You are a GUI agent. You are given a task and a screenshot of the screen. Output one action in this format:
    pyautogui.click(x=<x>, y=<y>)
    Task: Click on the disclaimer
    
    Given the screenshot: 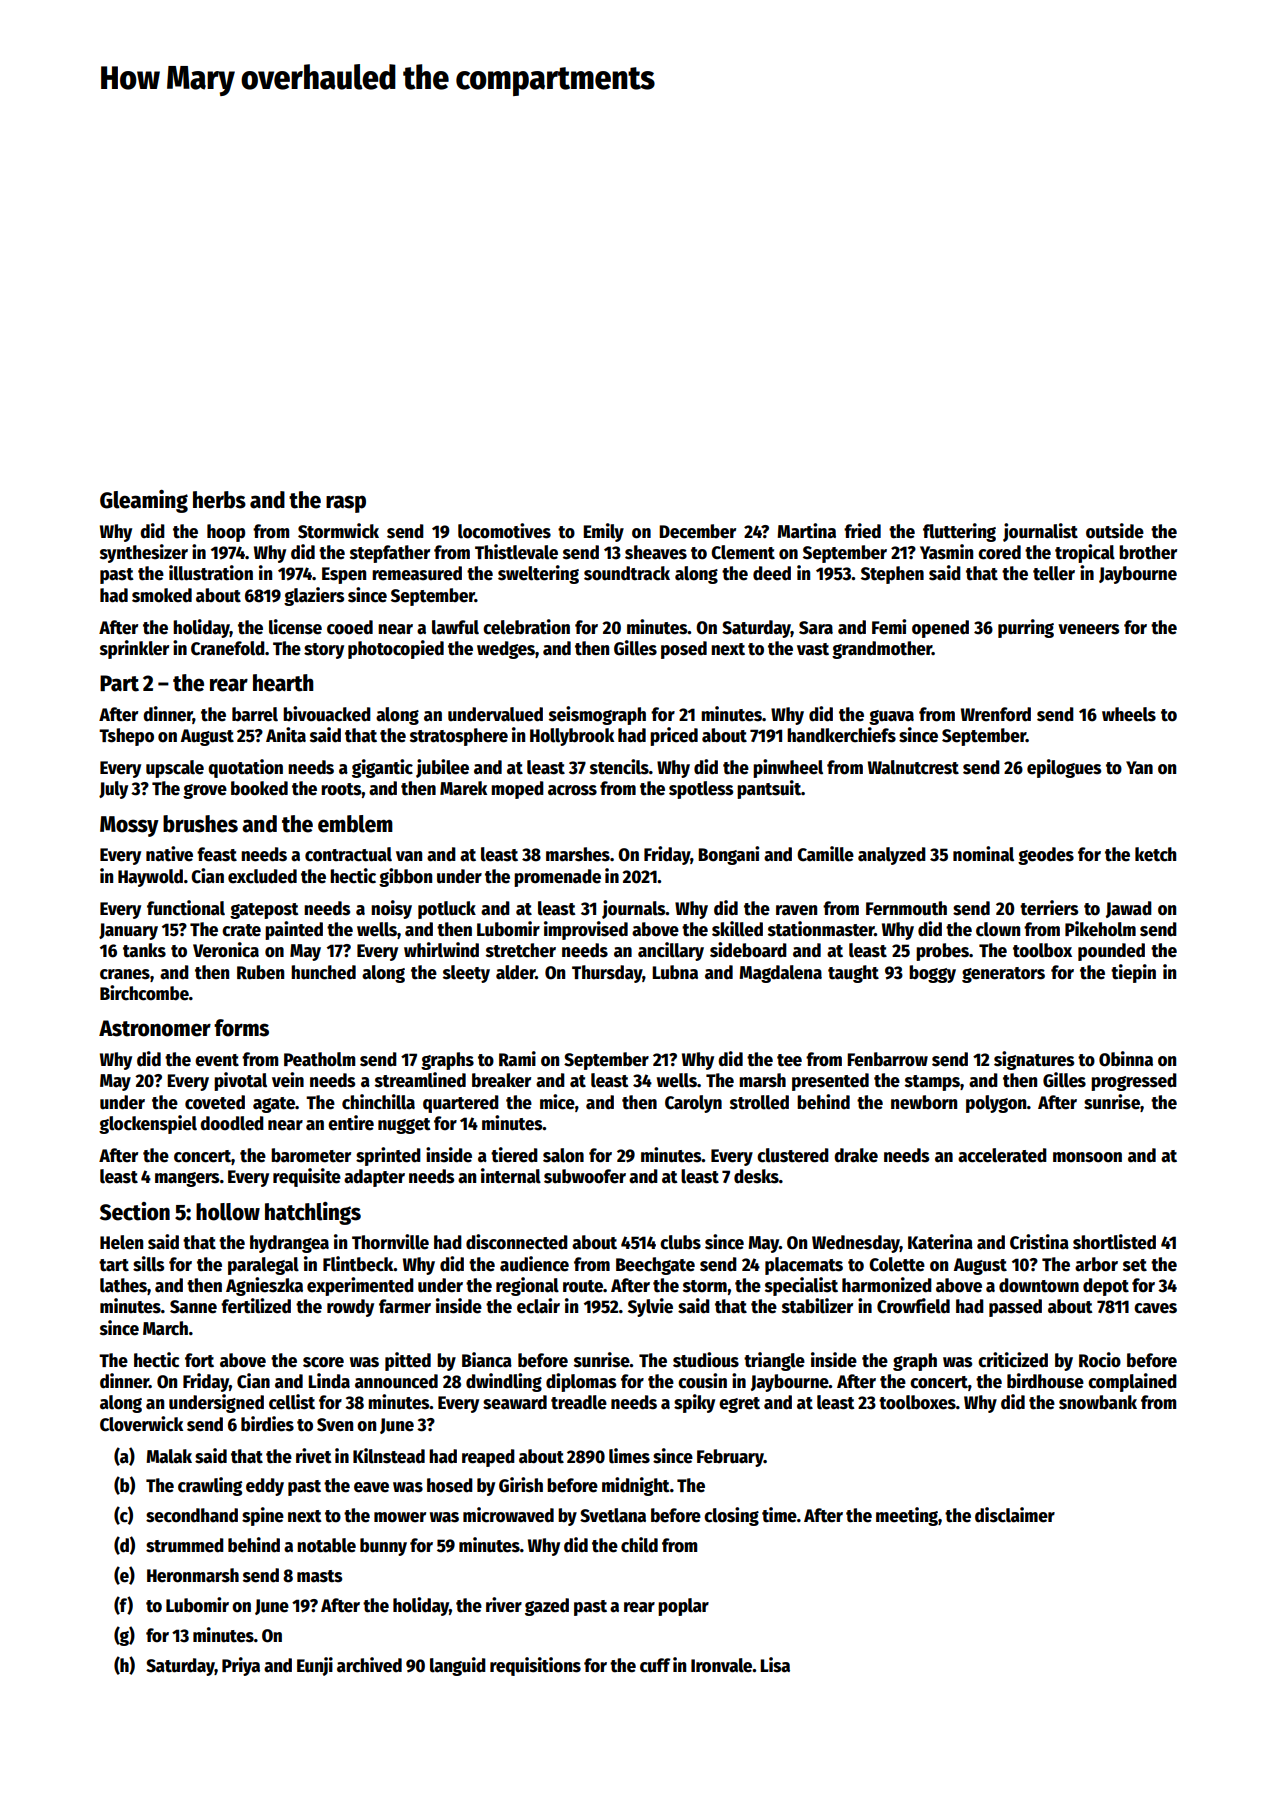 What is the action you would take?
    pyautogui.click(x=1015, y=1515)
